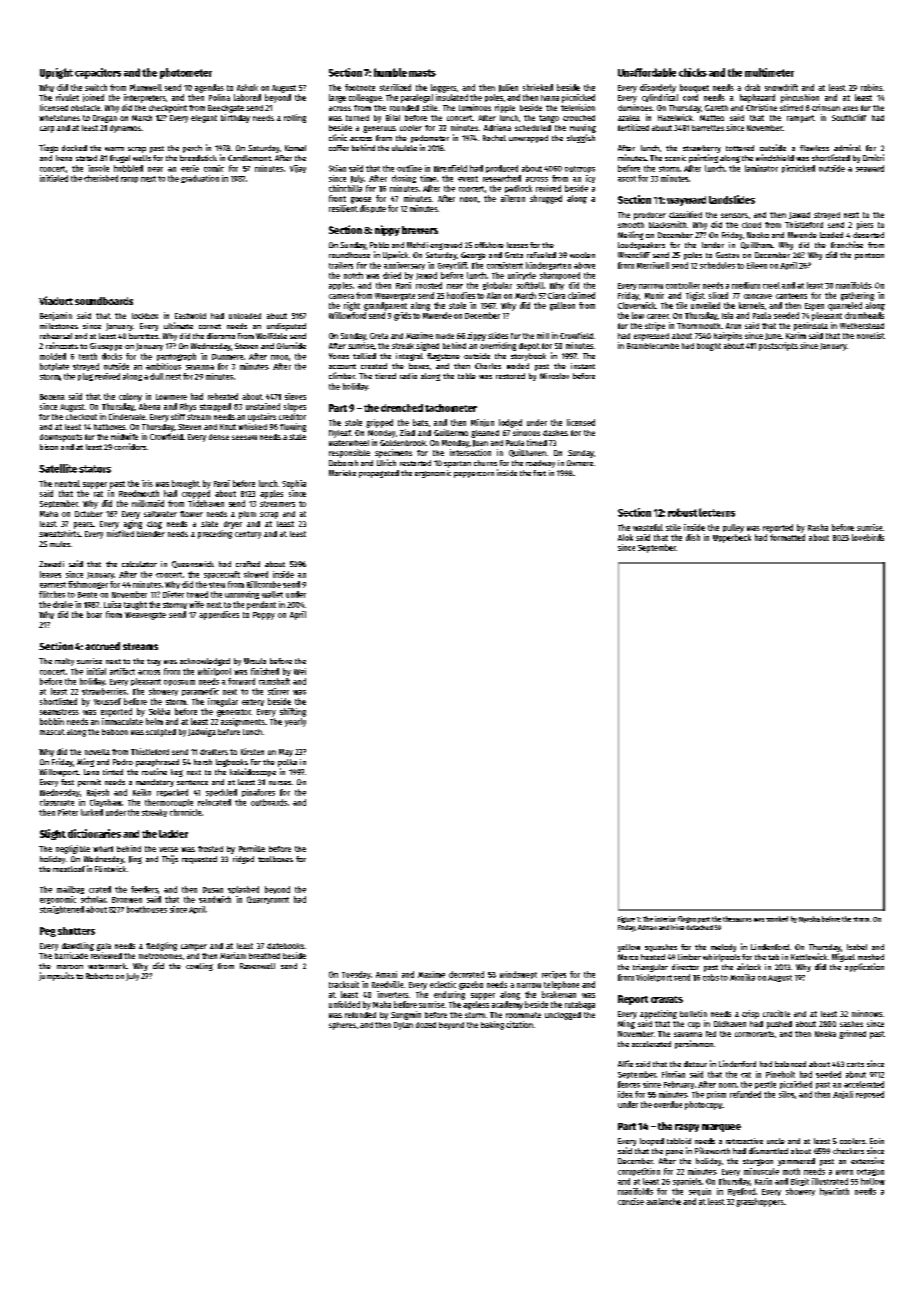 The width and height of the screenshot is (924, 1308). I want to click on luminous, so click(475, 107).
